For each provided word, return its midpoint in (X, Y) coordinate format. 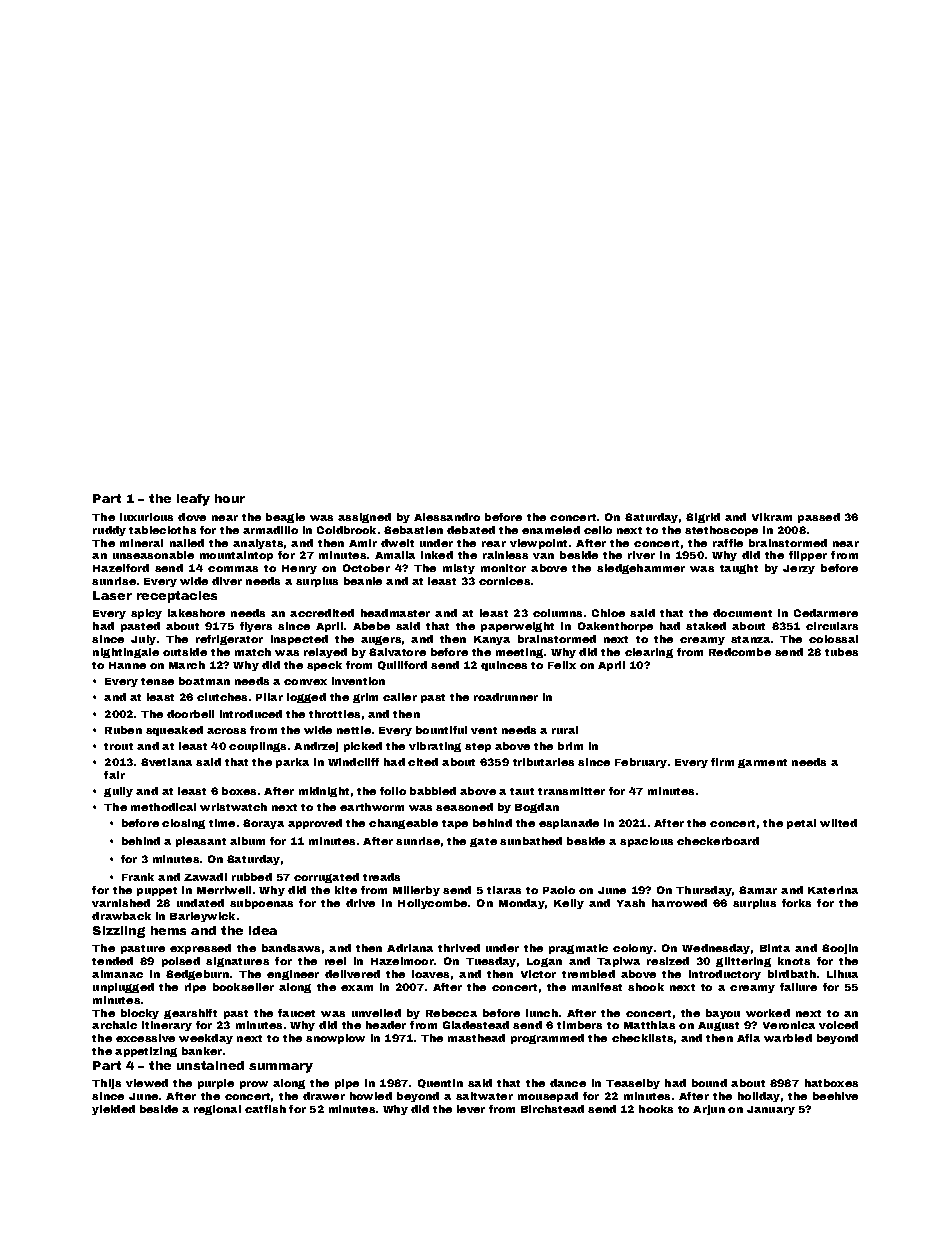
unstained (210, 1065)
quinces (504, 666)
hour (230, 498)
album (247, 841)
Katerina (833, 890)
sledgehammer (641, 569)
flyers (256, 627)
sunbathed (531, 841)
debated (471, 530)
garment (762, 763)
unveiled (376, 1013)
